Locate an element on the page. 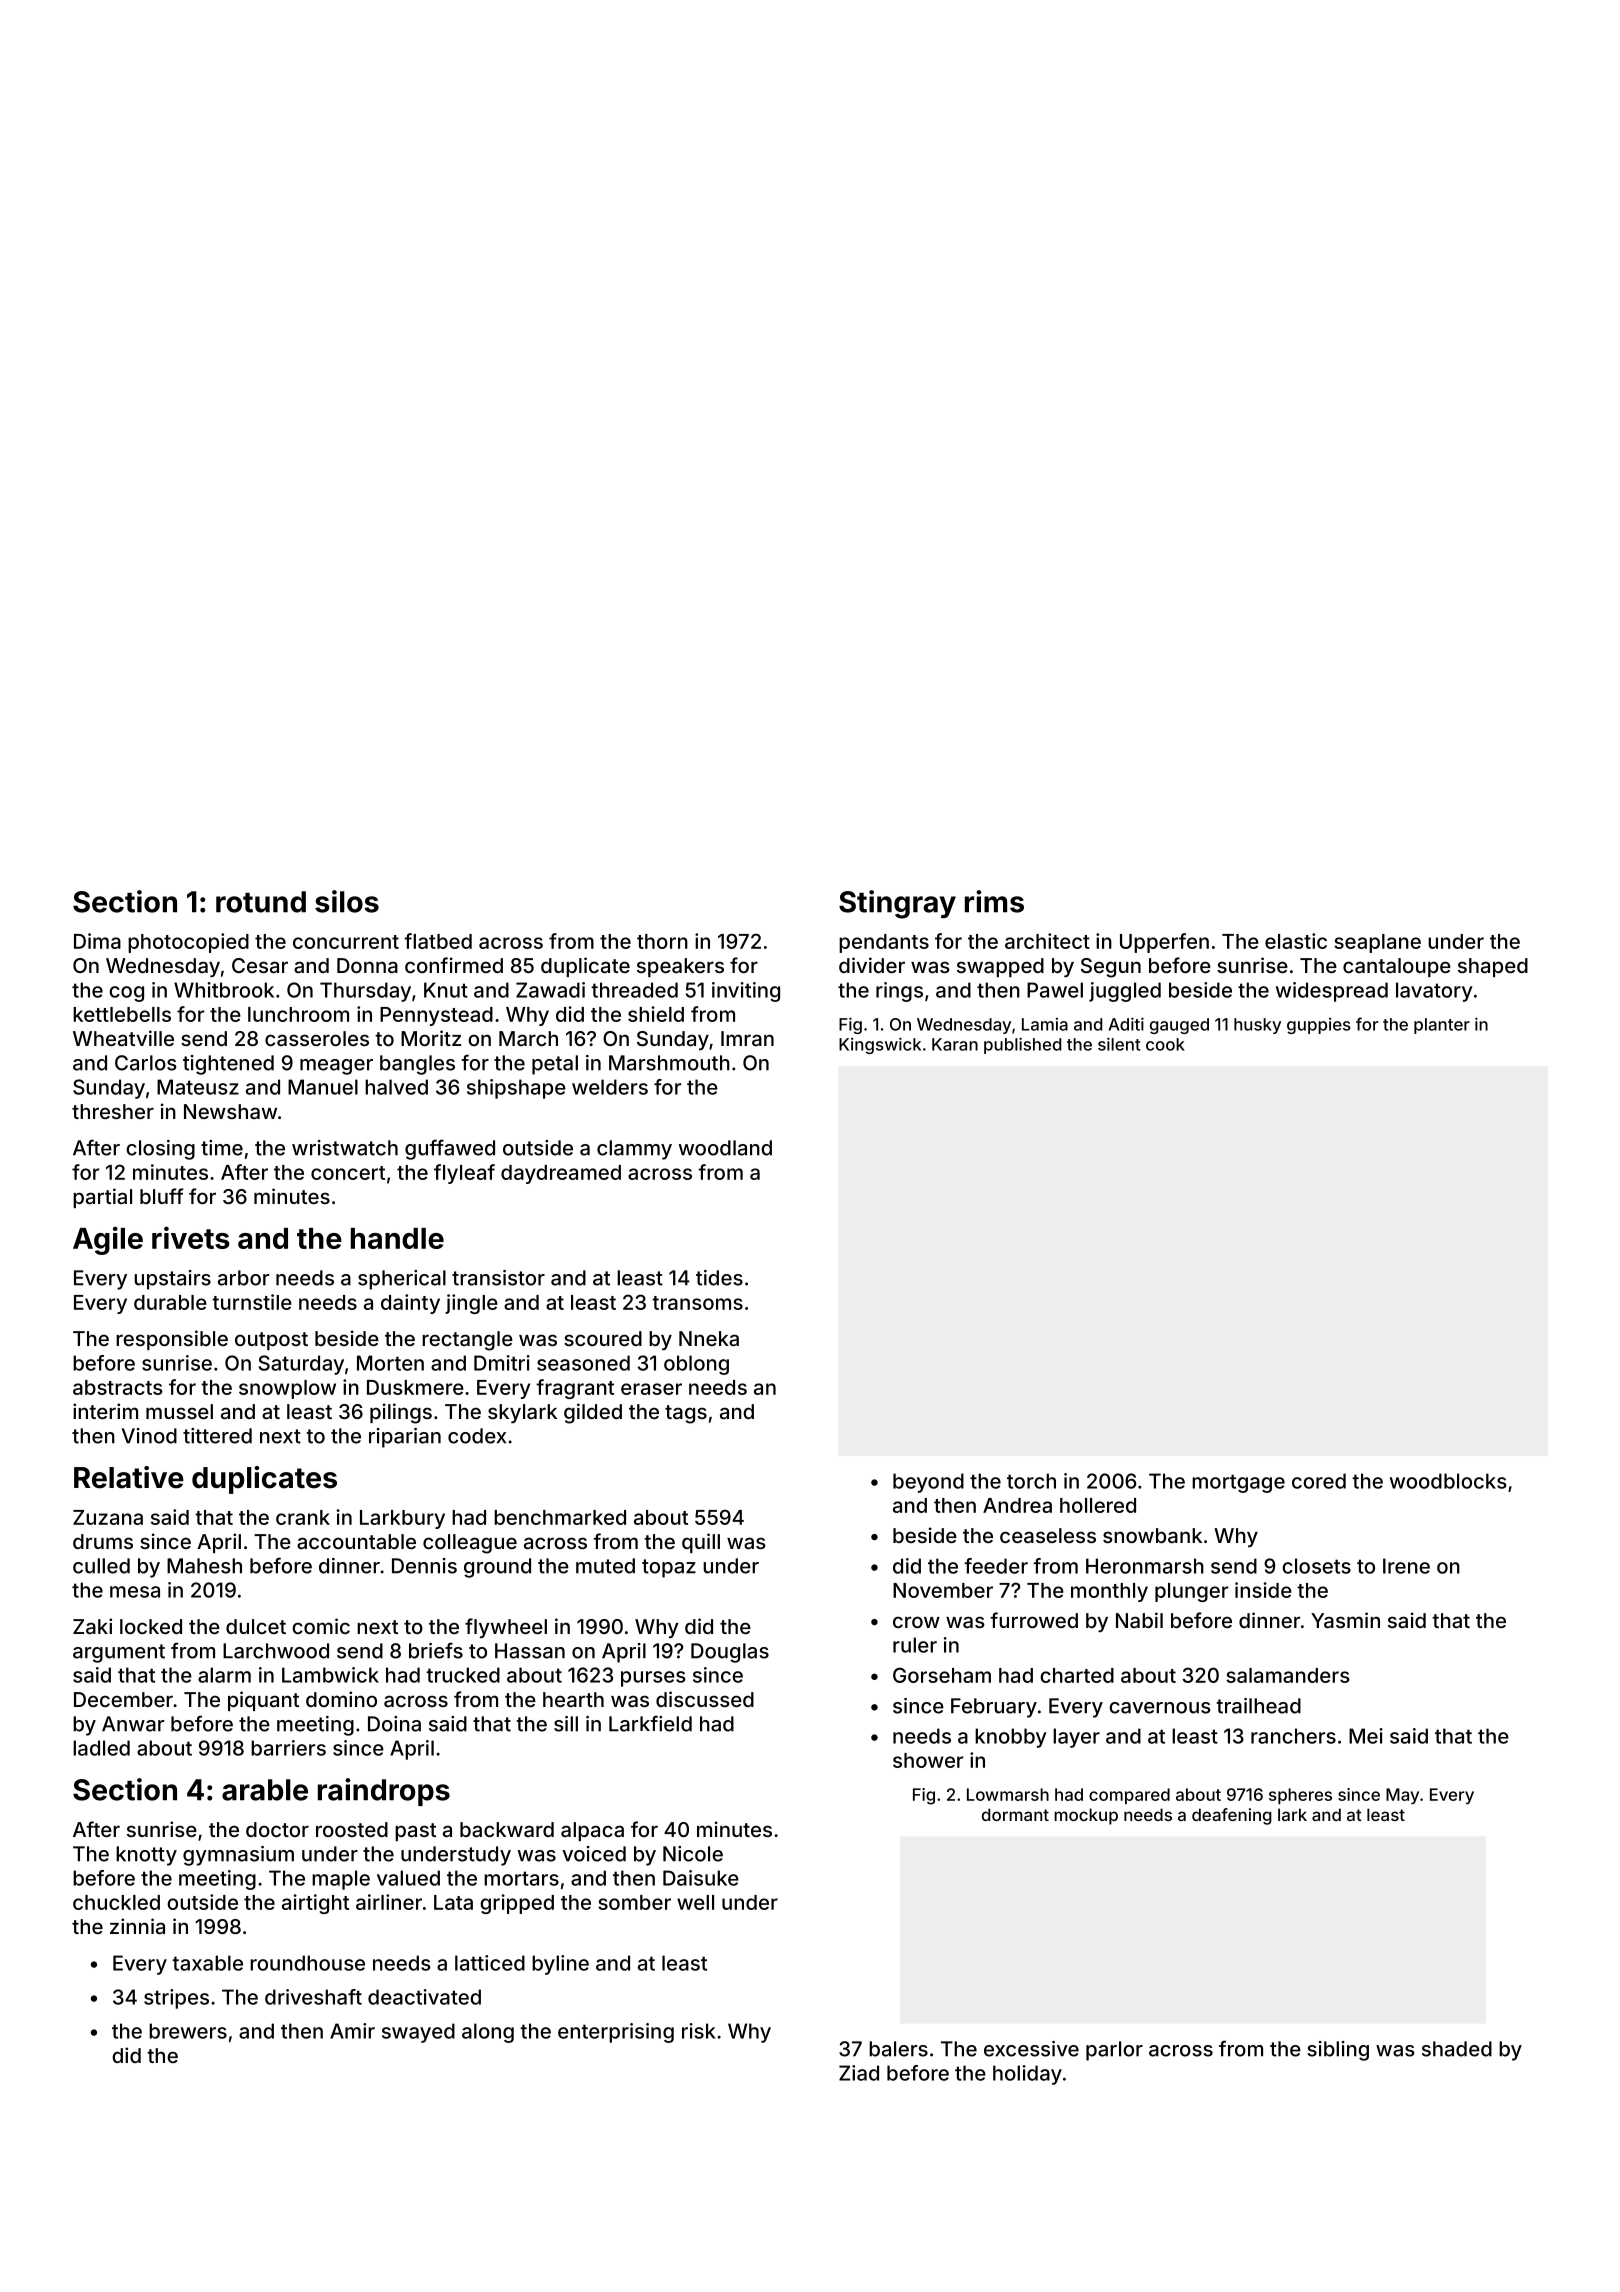 This page has height=2292, width=1620. Daisuke is located at coordinates (701, 1878).
